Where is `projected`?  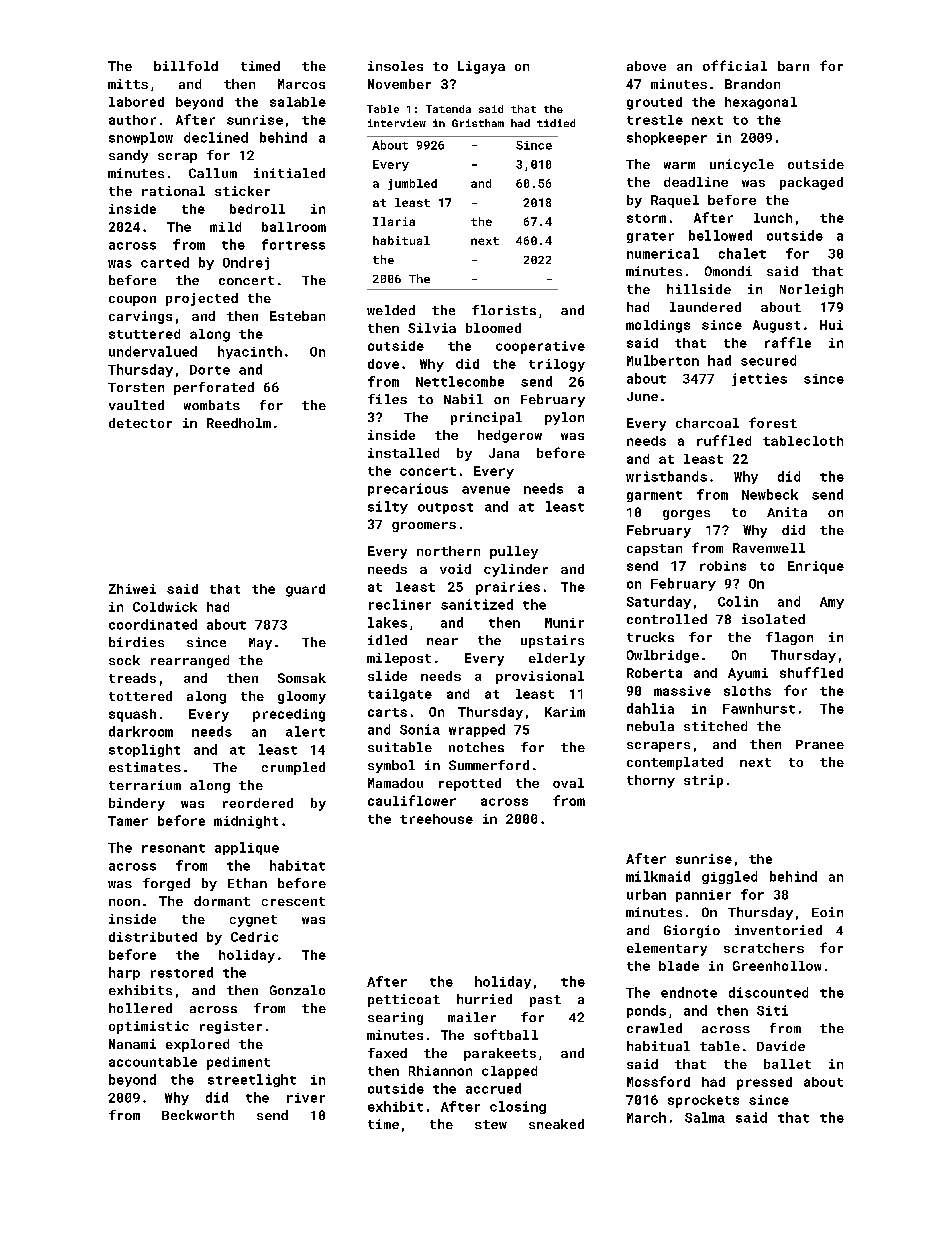 projected is located at coordinates (202, 299).
